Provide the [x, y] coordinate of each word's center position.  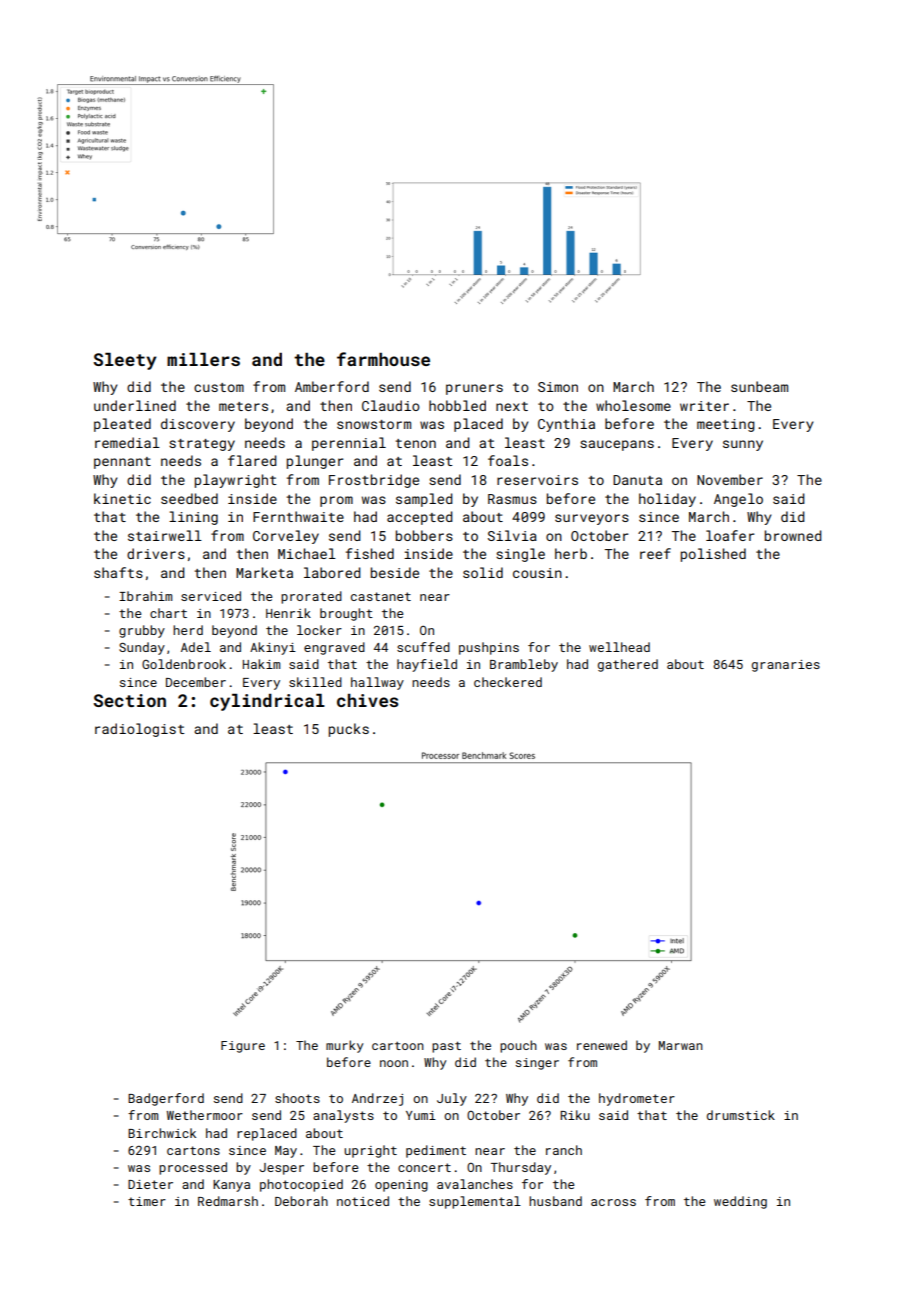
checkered [508, 682]
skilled [315, 682]
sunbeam [759, 386]
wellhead [619, 647]
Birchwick [162, 1133]
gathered [628, 665]
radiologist [139, 730]
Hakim [261, 664]
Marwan [681, 1045]
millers [203, 359]
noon [394, 1063]
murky [344, 1046]
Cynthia [566, 425]
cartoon [398, 1046]
